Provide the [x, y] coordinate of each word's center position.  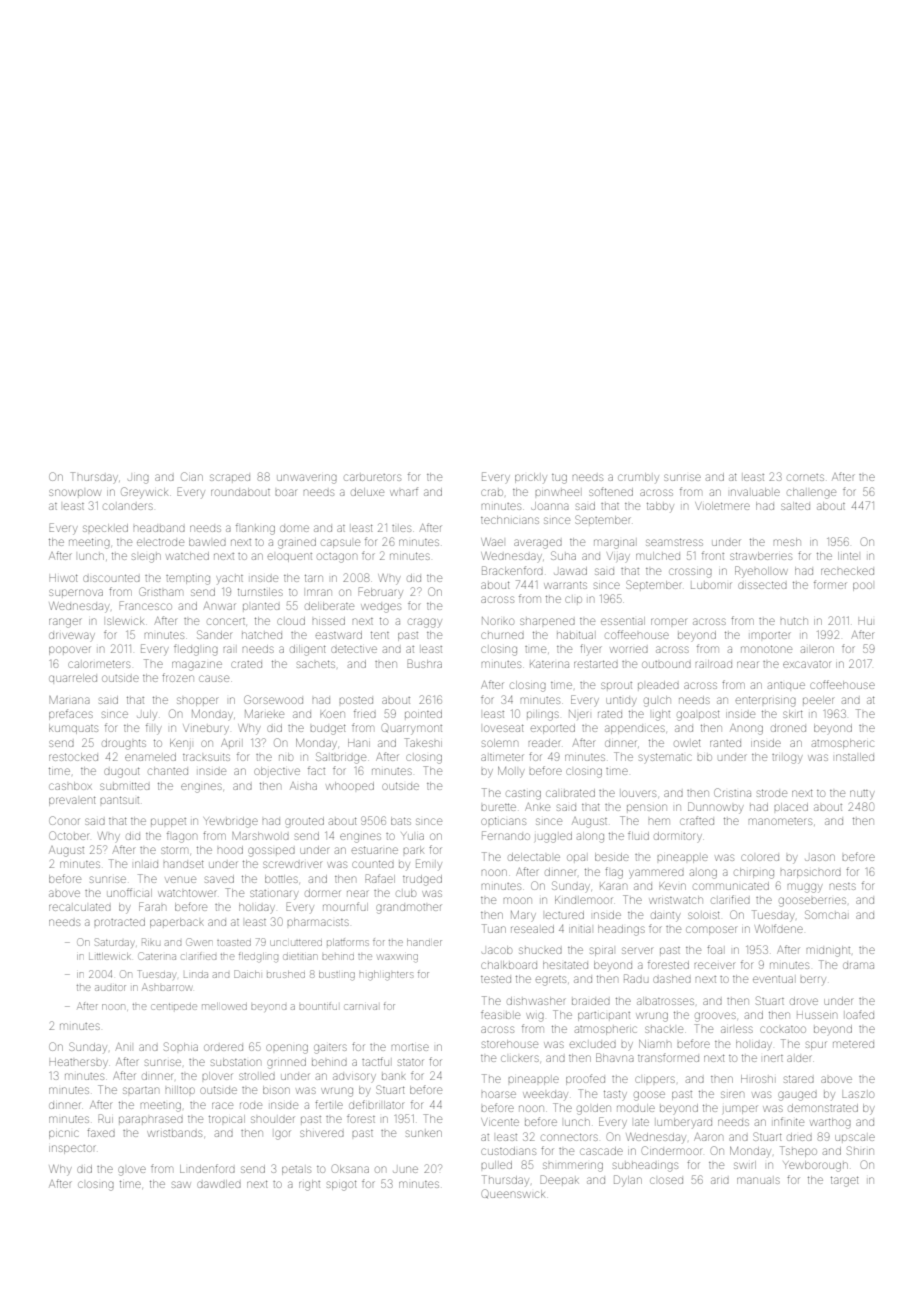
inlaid [146, 864]
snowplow [75, 492]
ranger [65, 623]
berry [813, 980]
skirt [793, 714]
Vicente [500, 1122]
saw [181, 1184]
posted [356, 700]
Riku [151, 942]
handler [424, 942]
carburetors [372, 477]
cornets [805, 477]
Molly [511, 772]
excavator [806, 664]
